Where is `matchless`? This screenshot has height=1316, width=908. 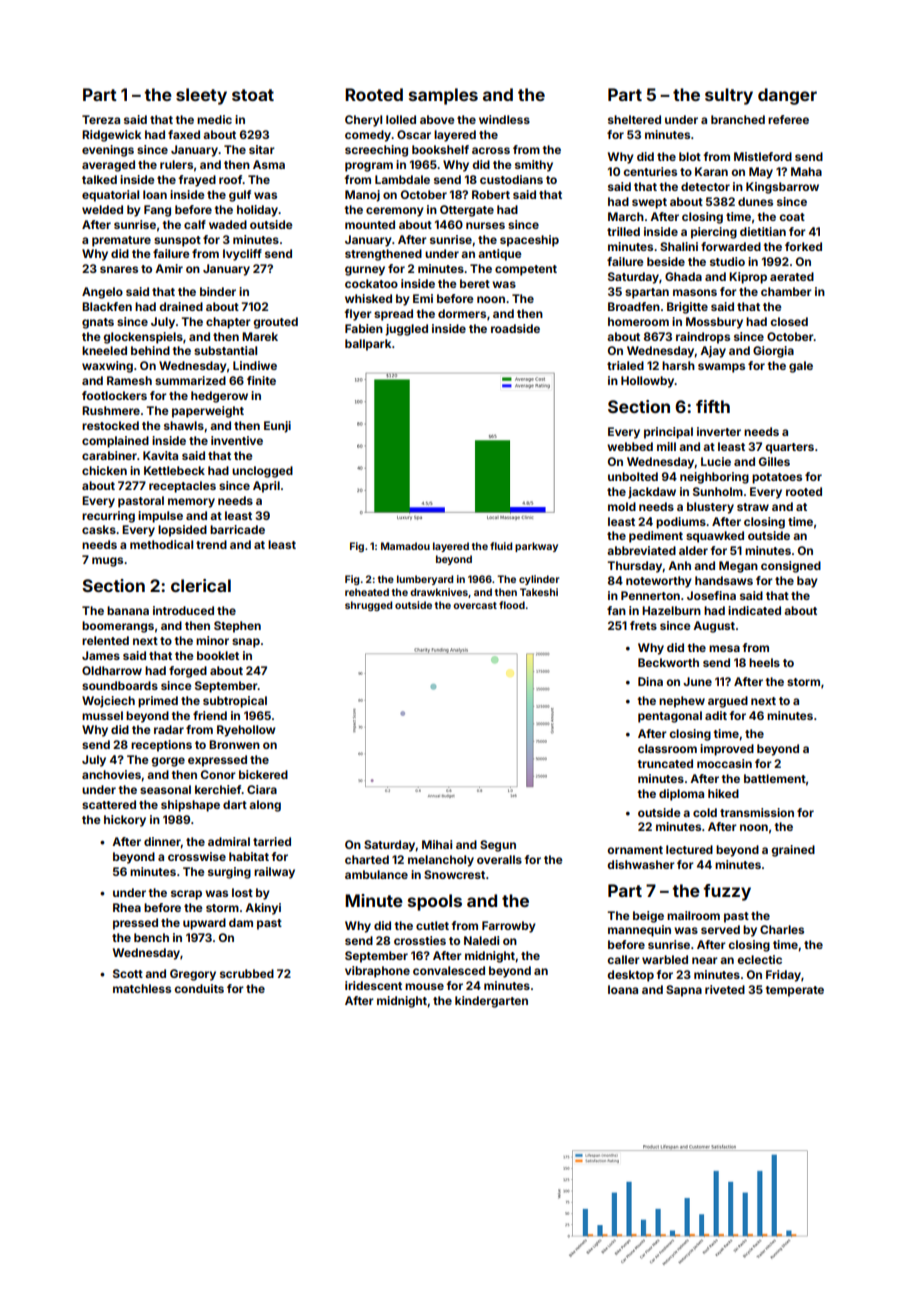 matchless is located at coordinates (142, 988).
